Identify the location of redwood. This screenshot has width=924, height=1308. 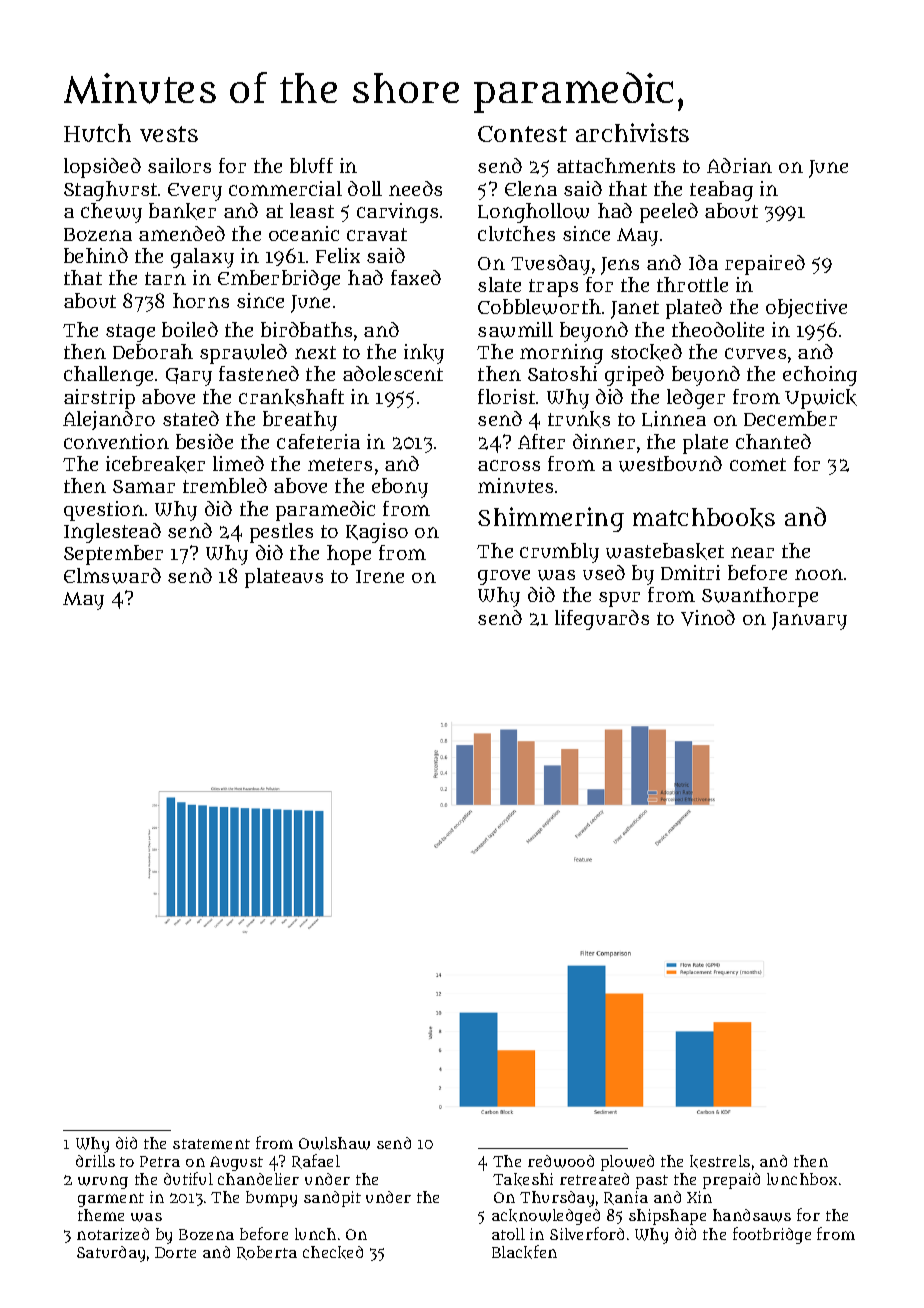
(561, 1161).
